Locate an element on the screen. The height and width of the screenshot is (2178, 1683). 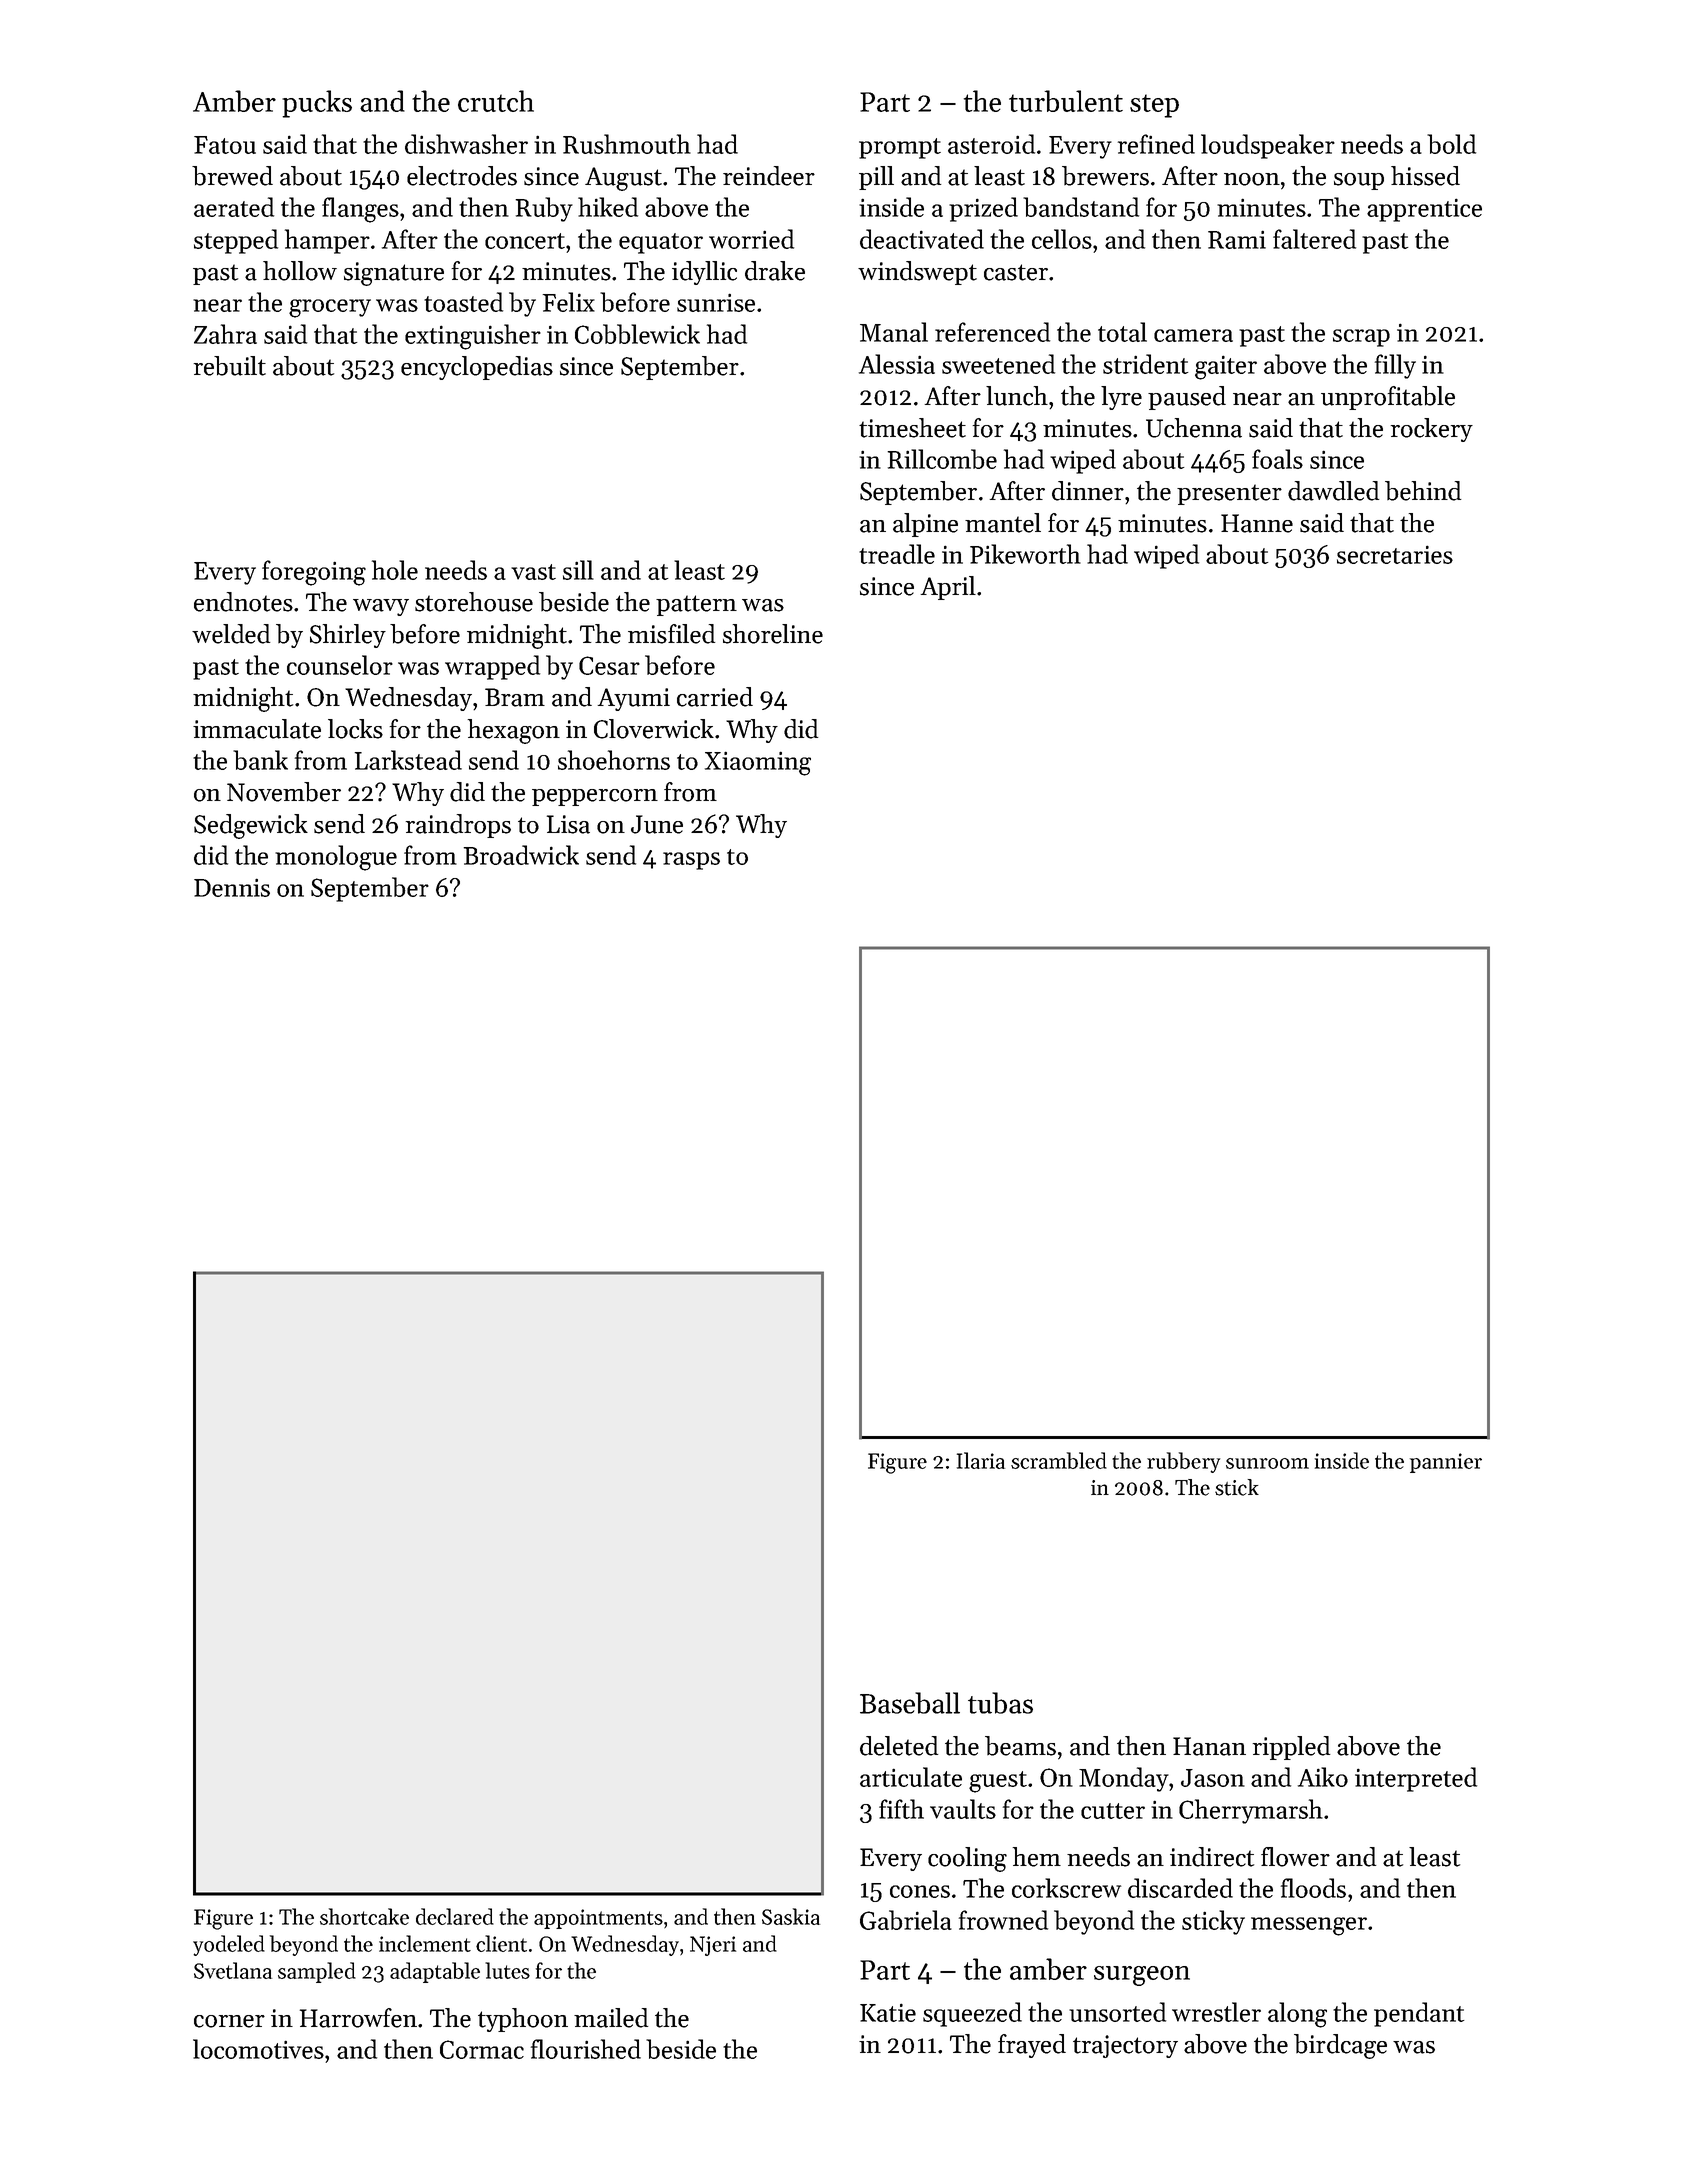
lyre is located at coordinates (1121, 398).
